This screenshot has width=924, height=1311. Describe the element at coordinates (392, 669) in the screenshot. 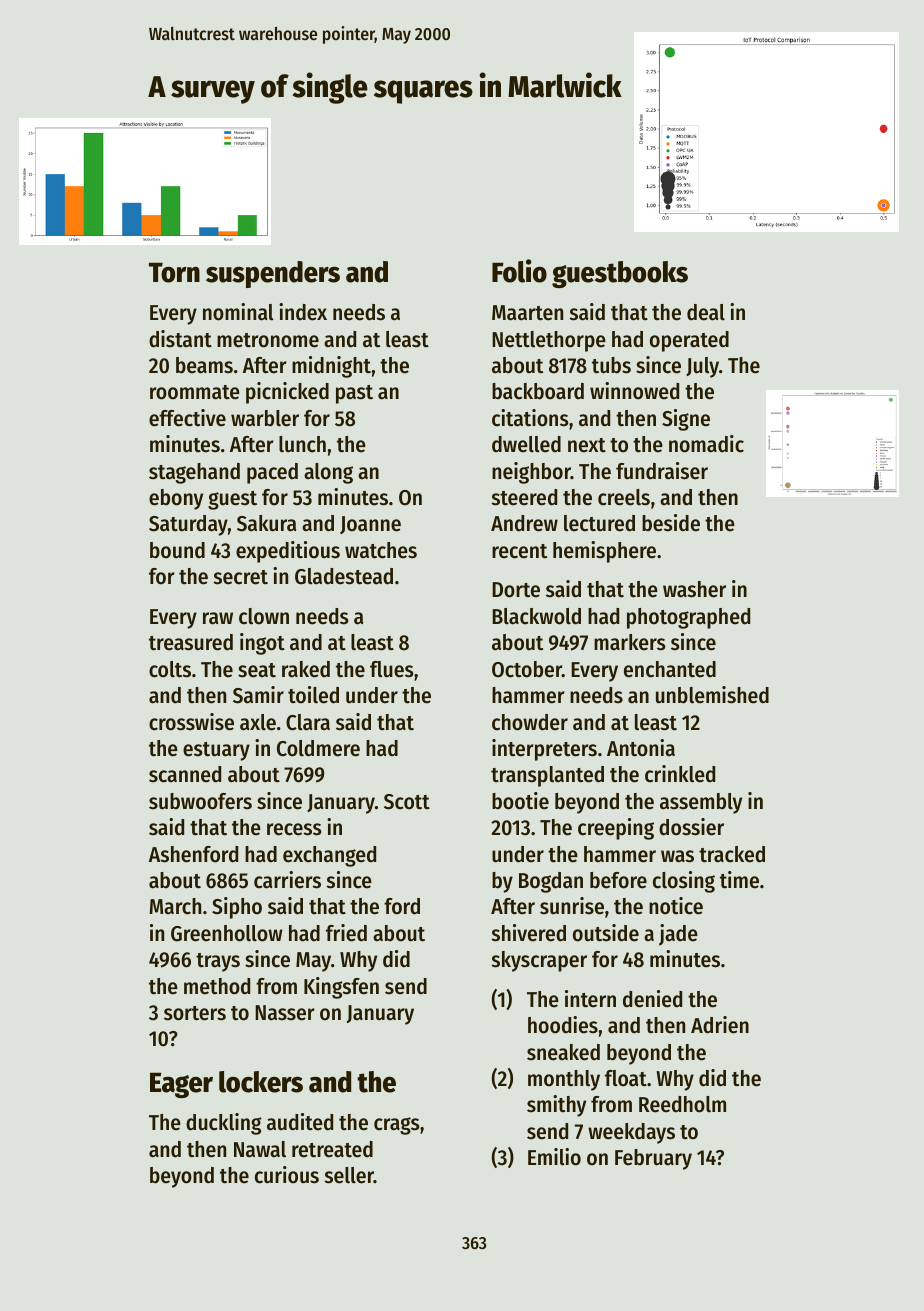

I see `flues` at that location.
